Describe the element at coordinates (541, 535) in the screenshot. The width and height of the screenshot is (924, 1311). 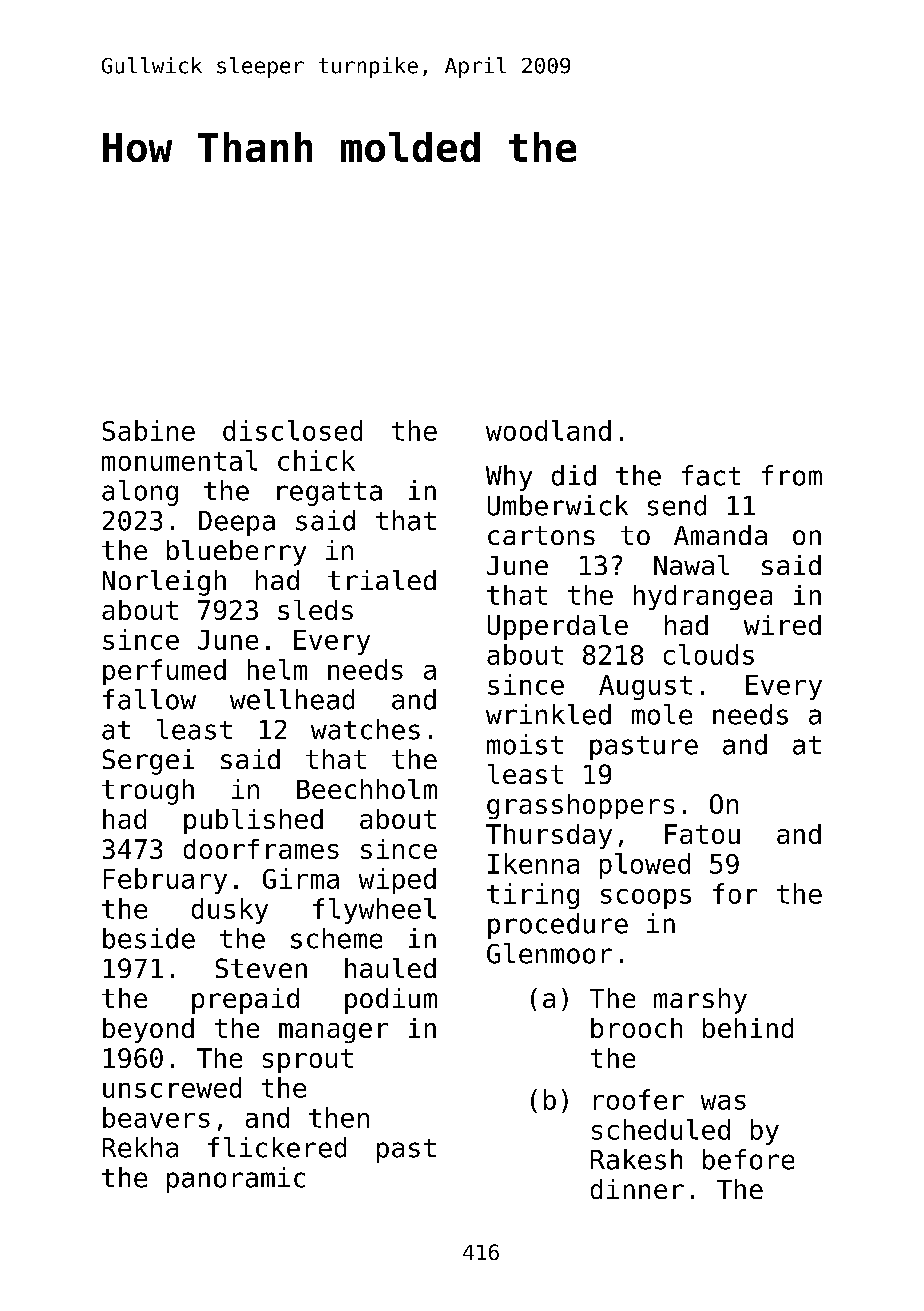
I see `cartons` at that location.
